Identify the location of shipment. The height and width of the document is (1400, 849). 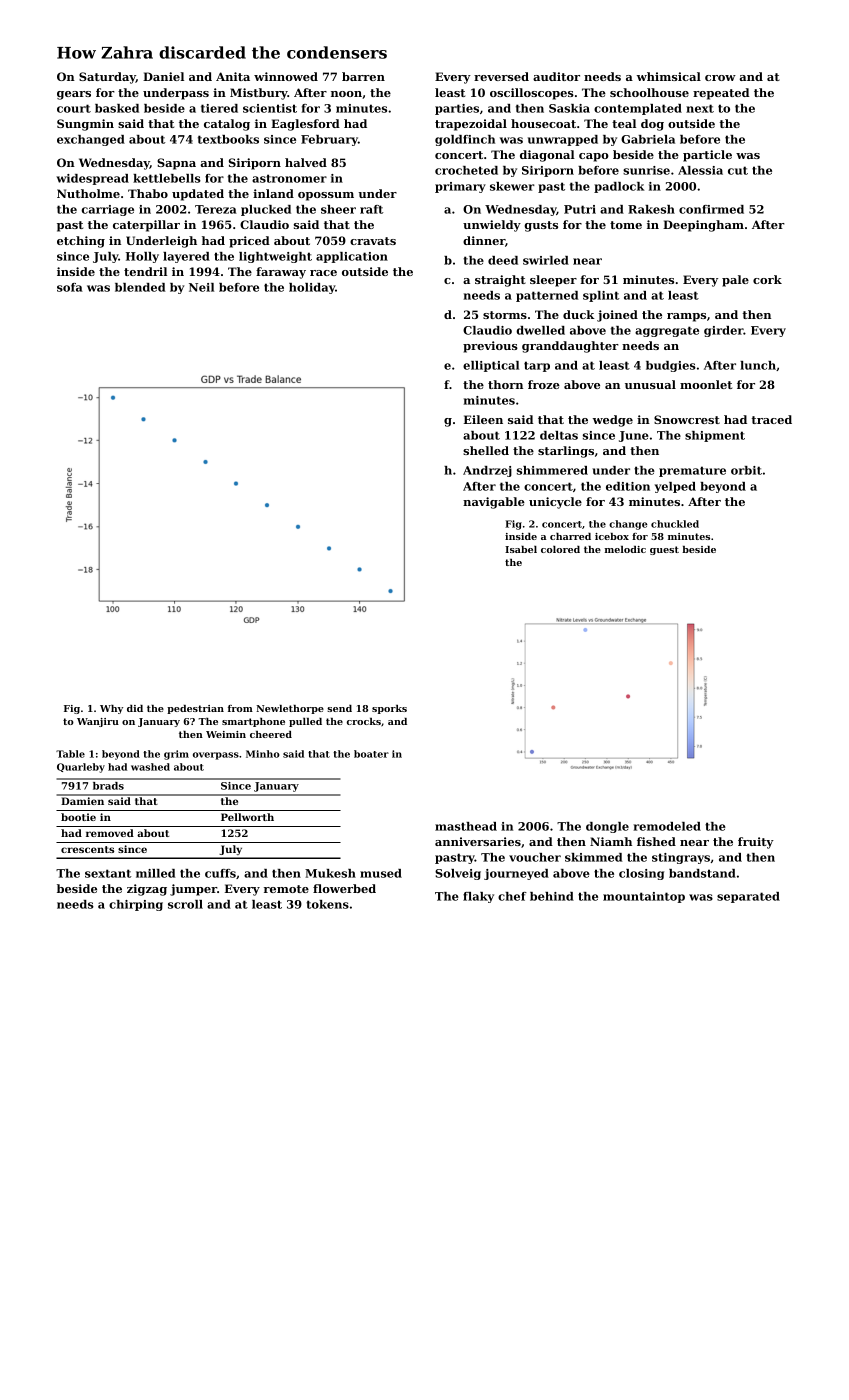
(715, 436).
